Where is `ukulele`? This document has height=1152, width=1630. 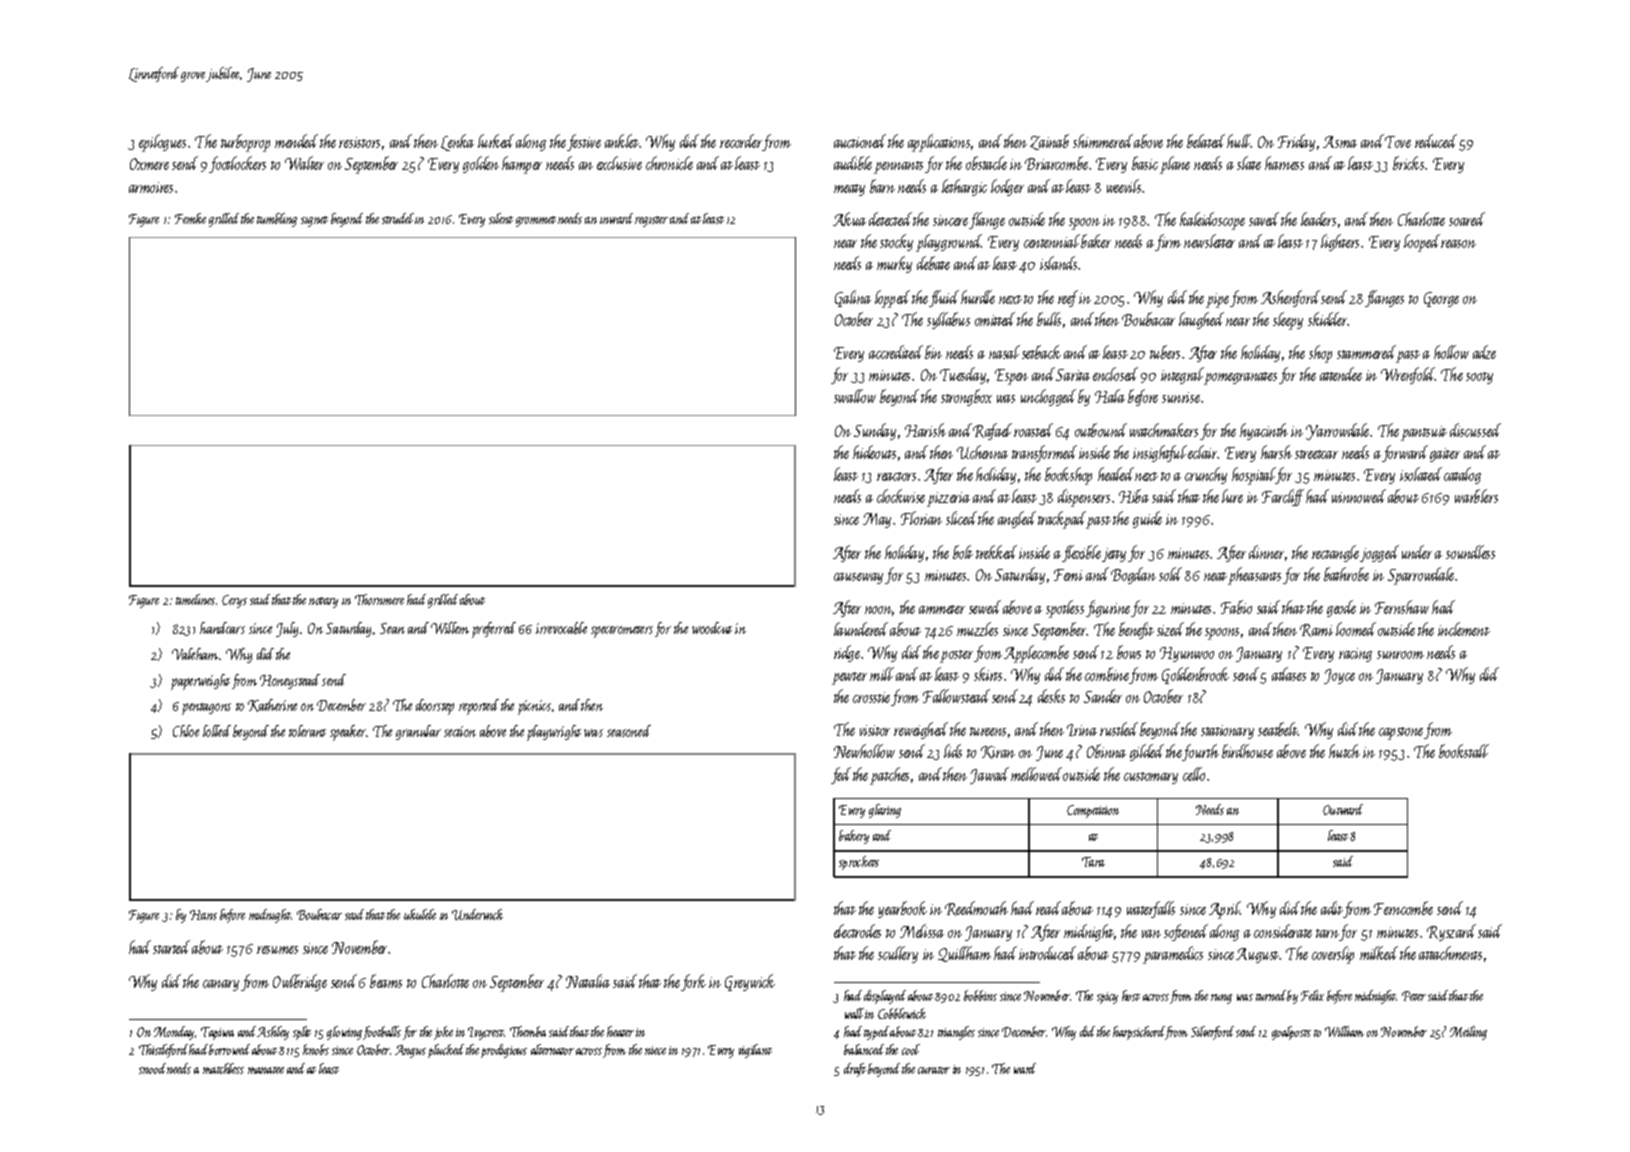
ukulele is located at coordinates (420, 914).
